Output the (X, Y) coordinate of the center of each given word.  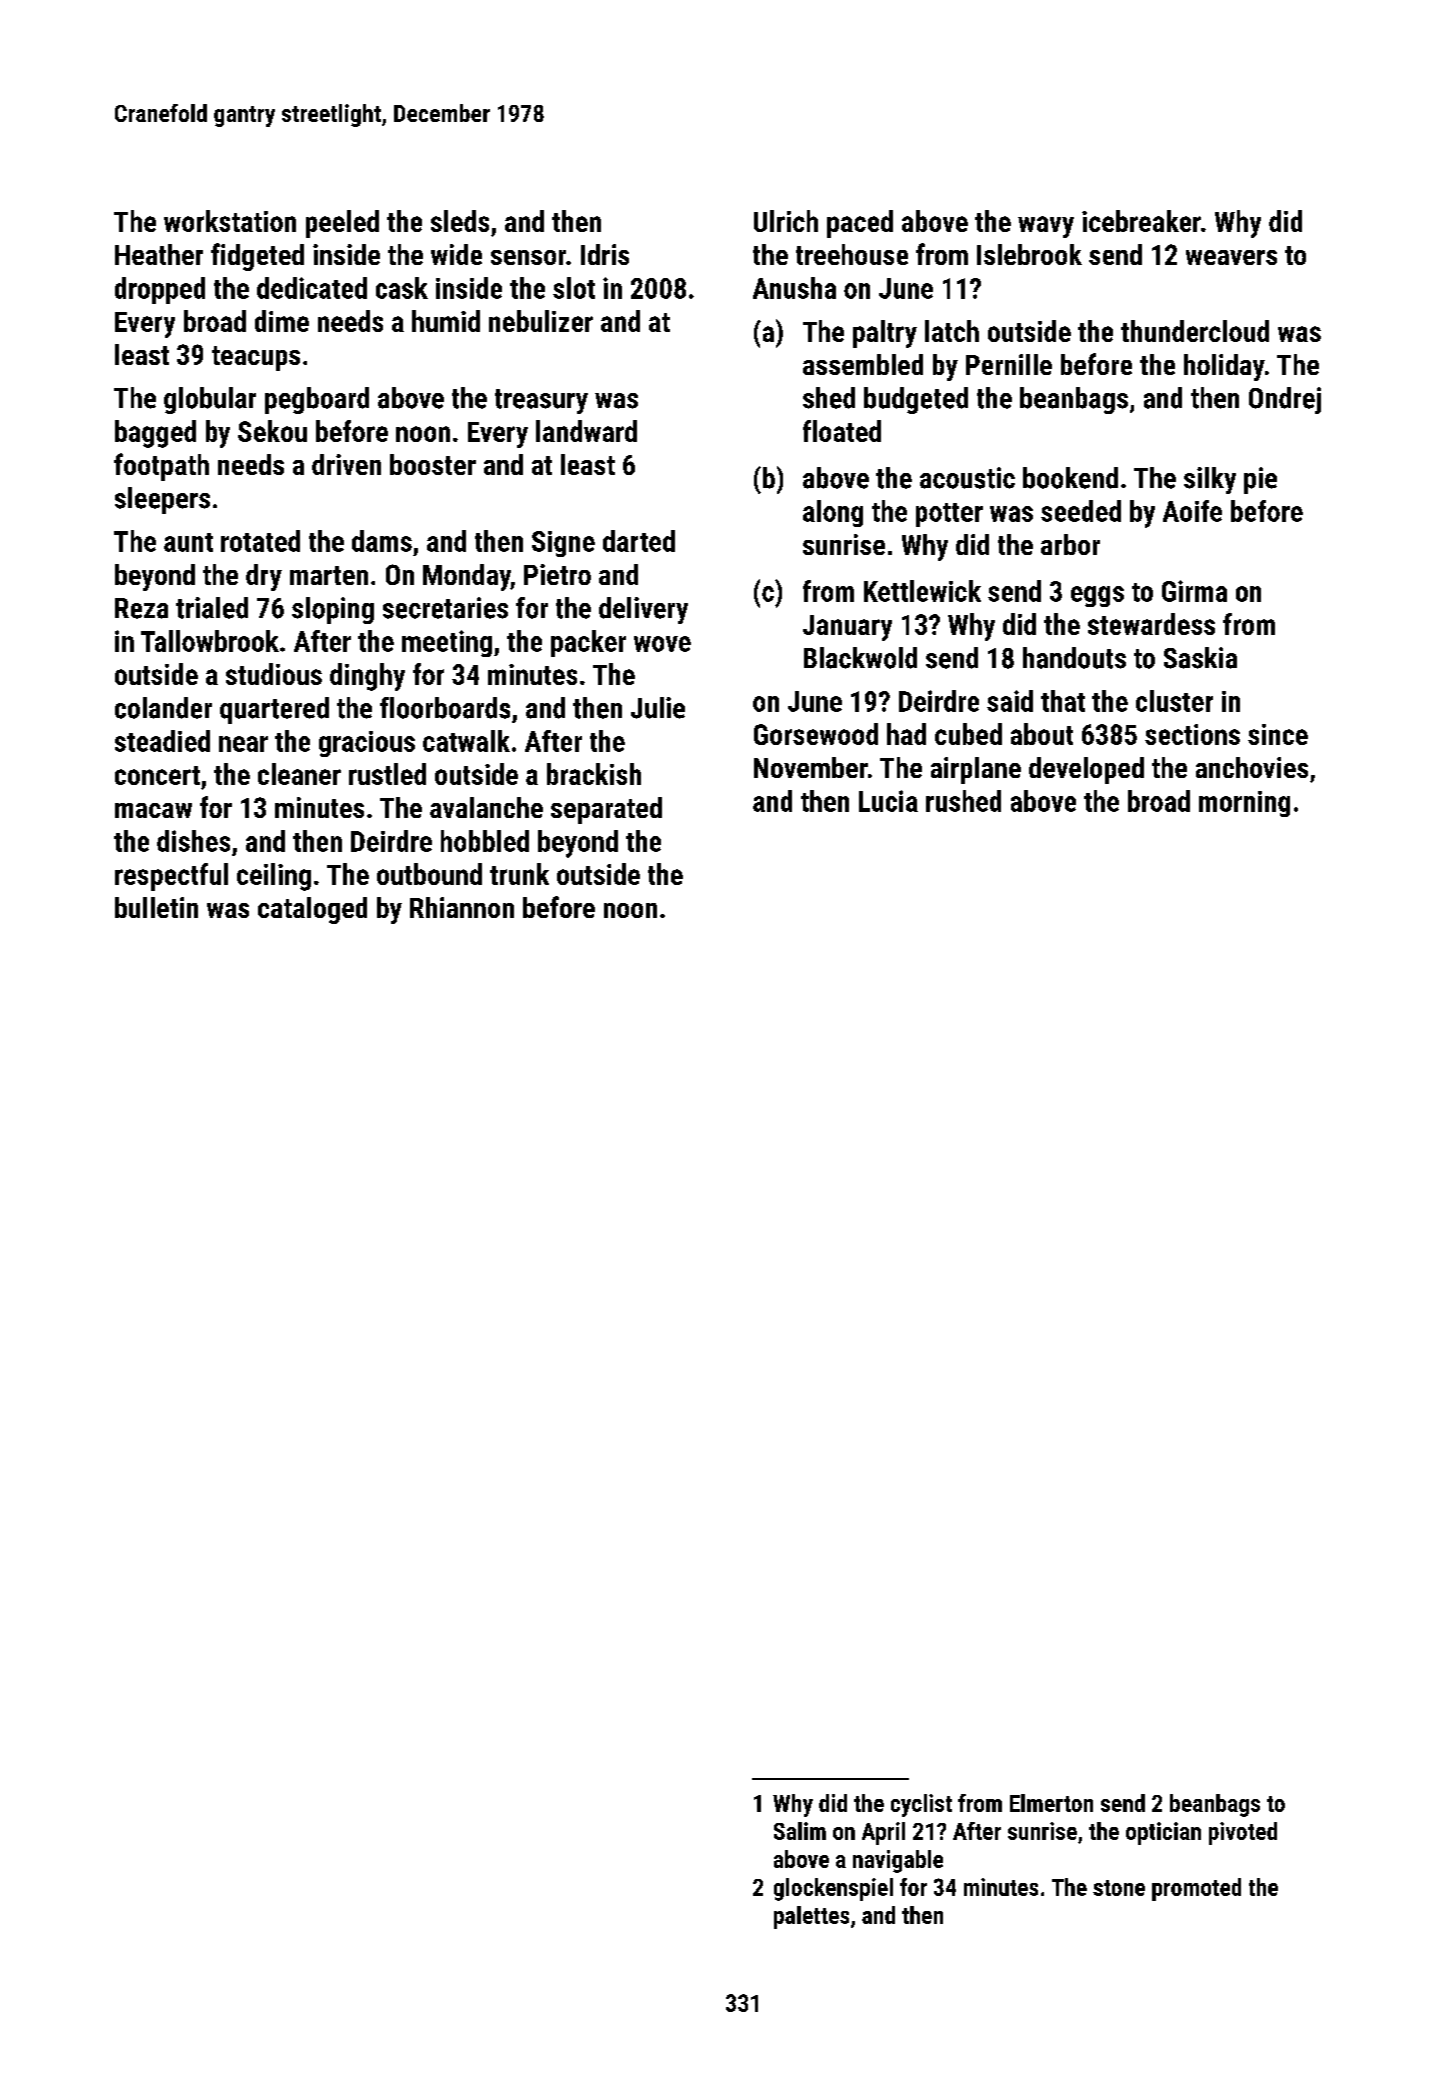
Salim (800, 1831)
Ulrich (786, 221)
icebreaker (1141, 221)
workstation (230, 221)
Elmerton (1051, 1803)
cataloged (312, 910)
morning (1244, 804)
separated (606, 810)
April (883, 1833)
